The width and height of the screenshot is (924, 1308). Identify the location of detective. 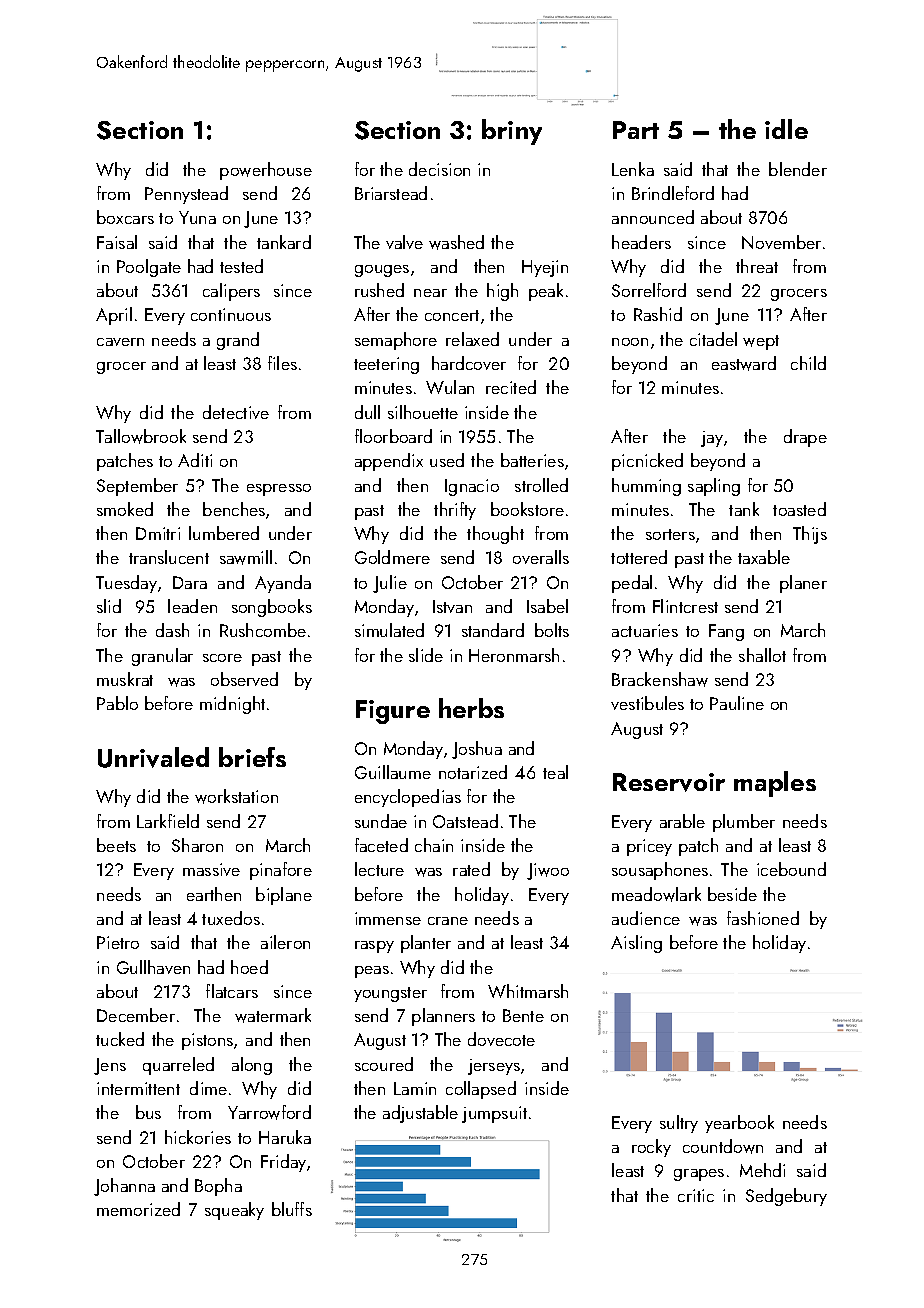
(236, 412).
